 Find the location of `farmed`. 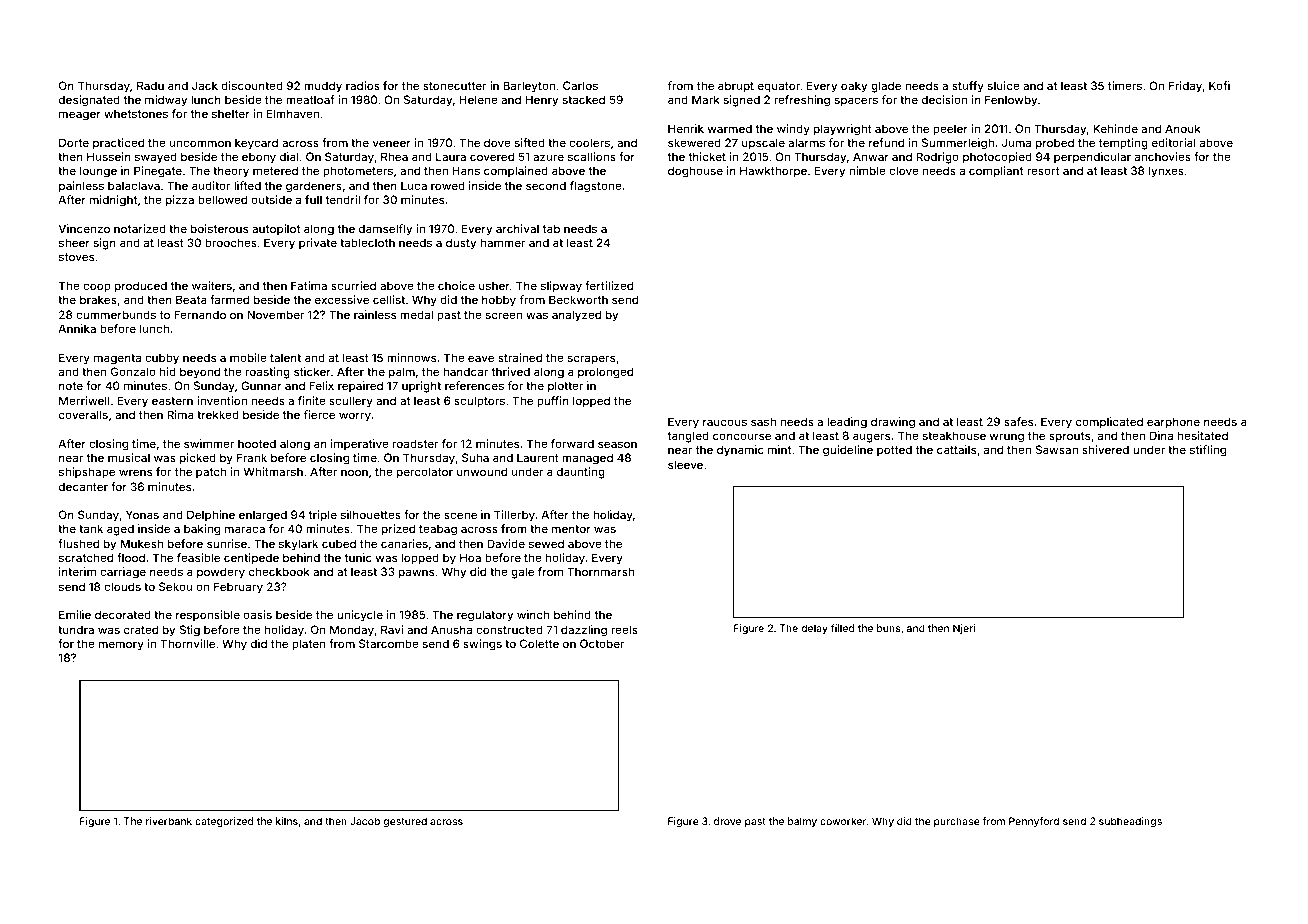

farmed is located at coordinates (229, 299).
